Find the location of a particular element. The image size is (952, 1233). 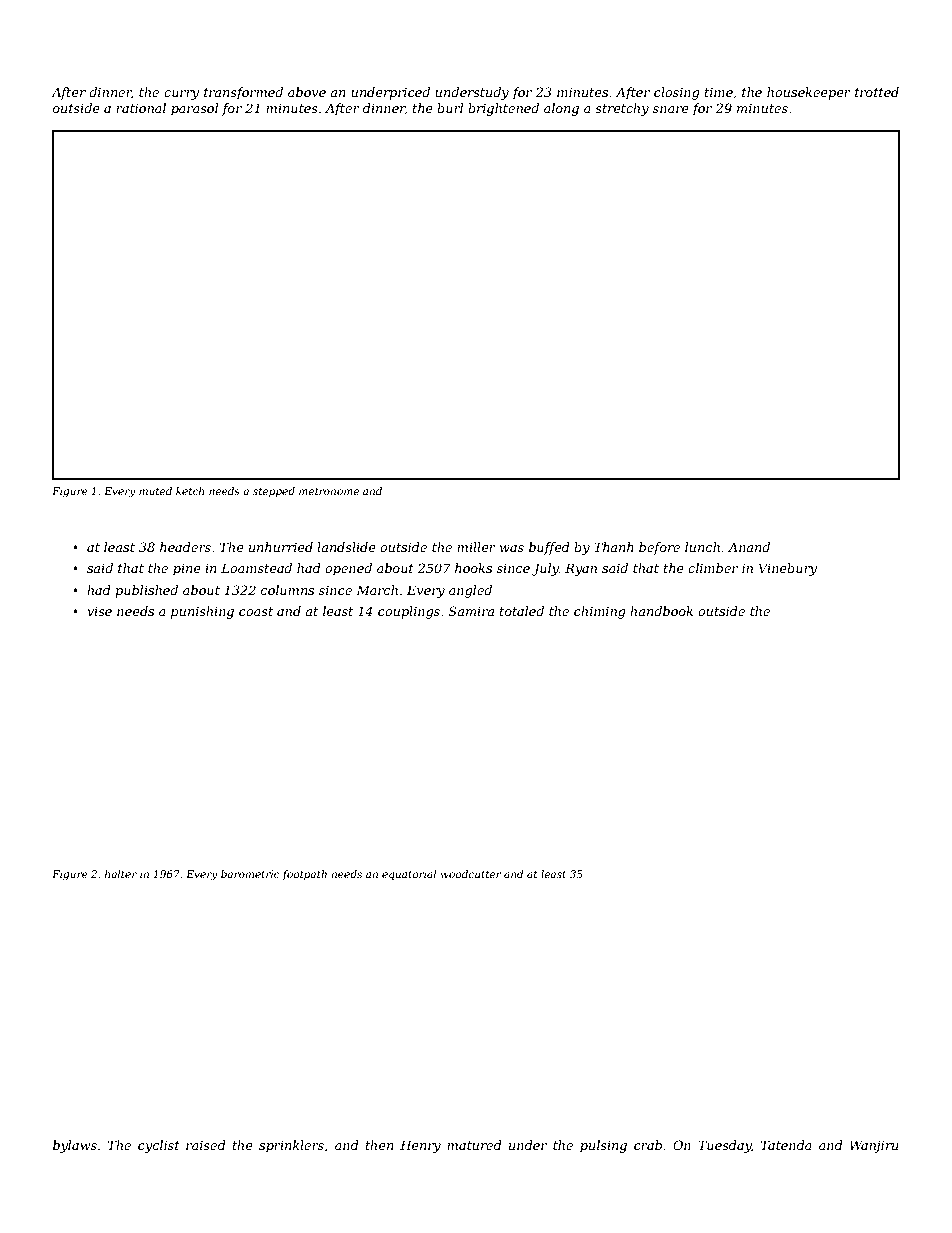

Tuesday is located at coordinates (724, 1146).
